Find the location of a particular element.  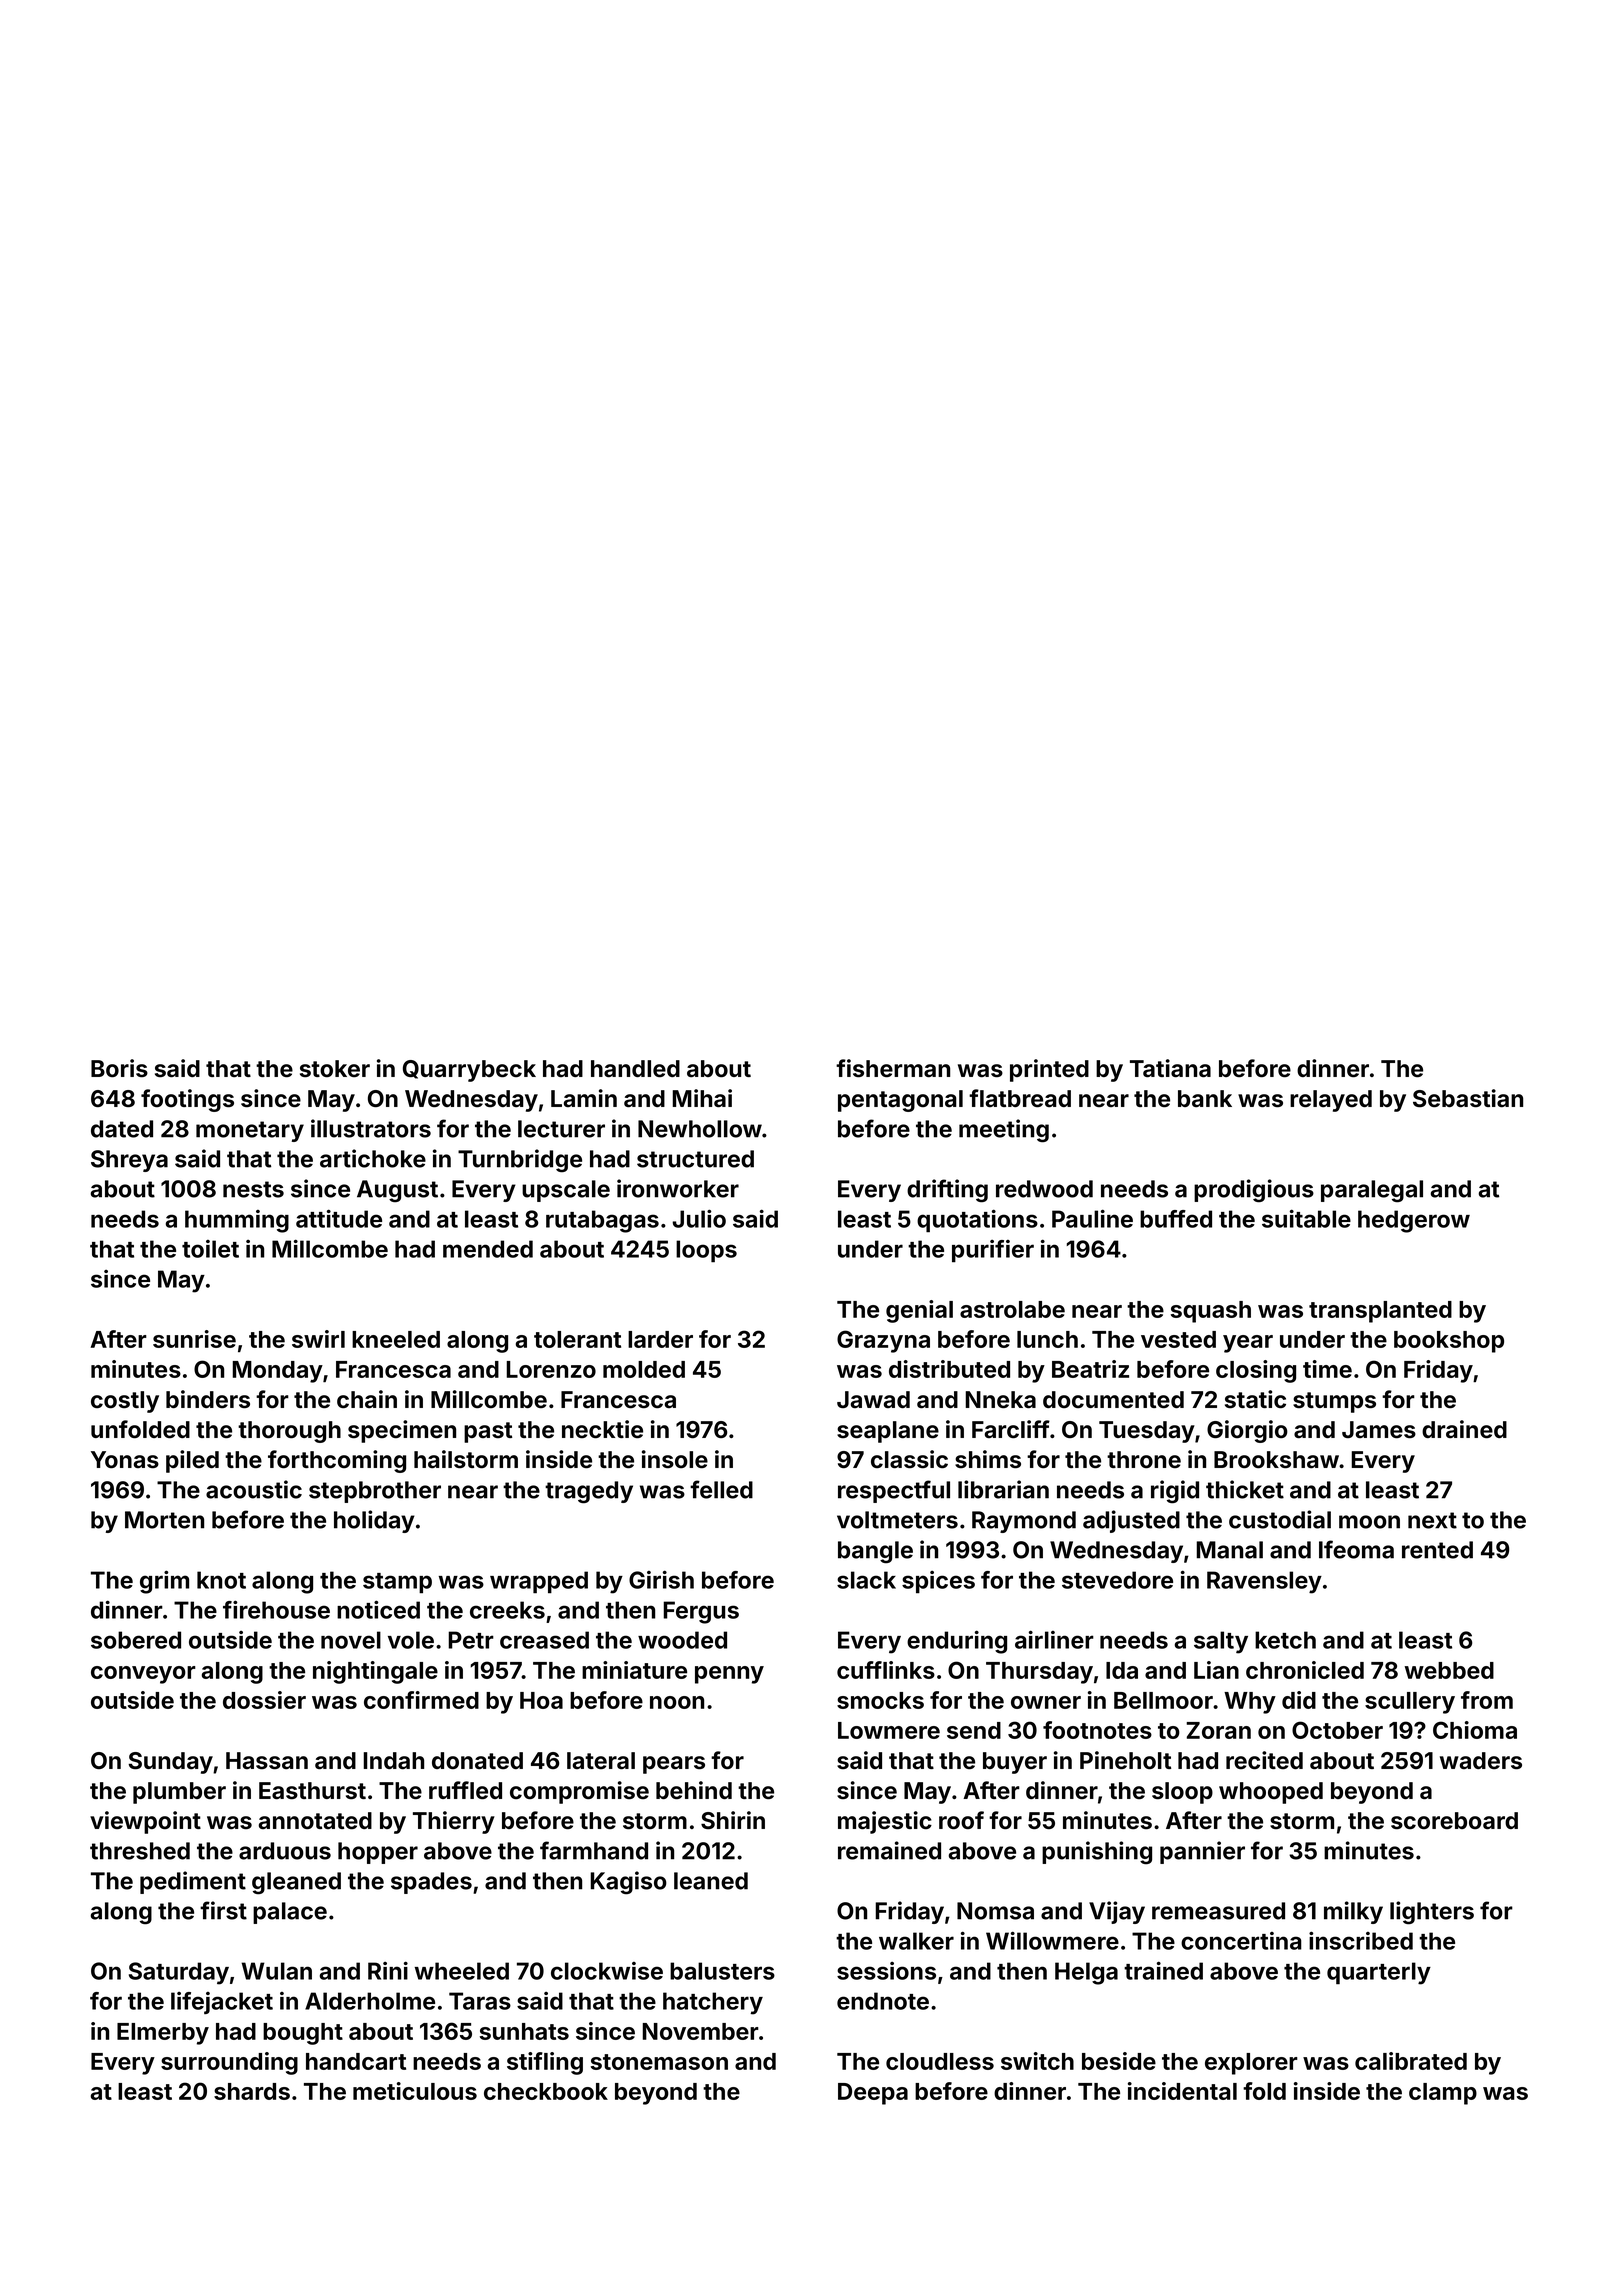

bangle is located at coordinates (875, 1552).
